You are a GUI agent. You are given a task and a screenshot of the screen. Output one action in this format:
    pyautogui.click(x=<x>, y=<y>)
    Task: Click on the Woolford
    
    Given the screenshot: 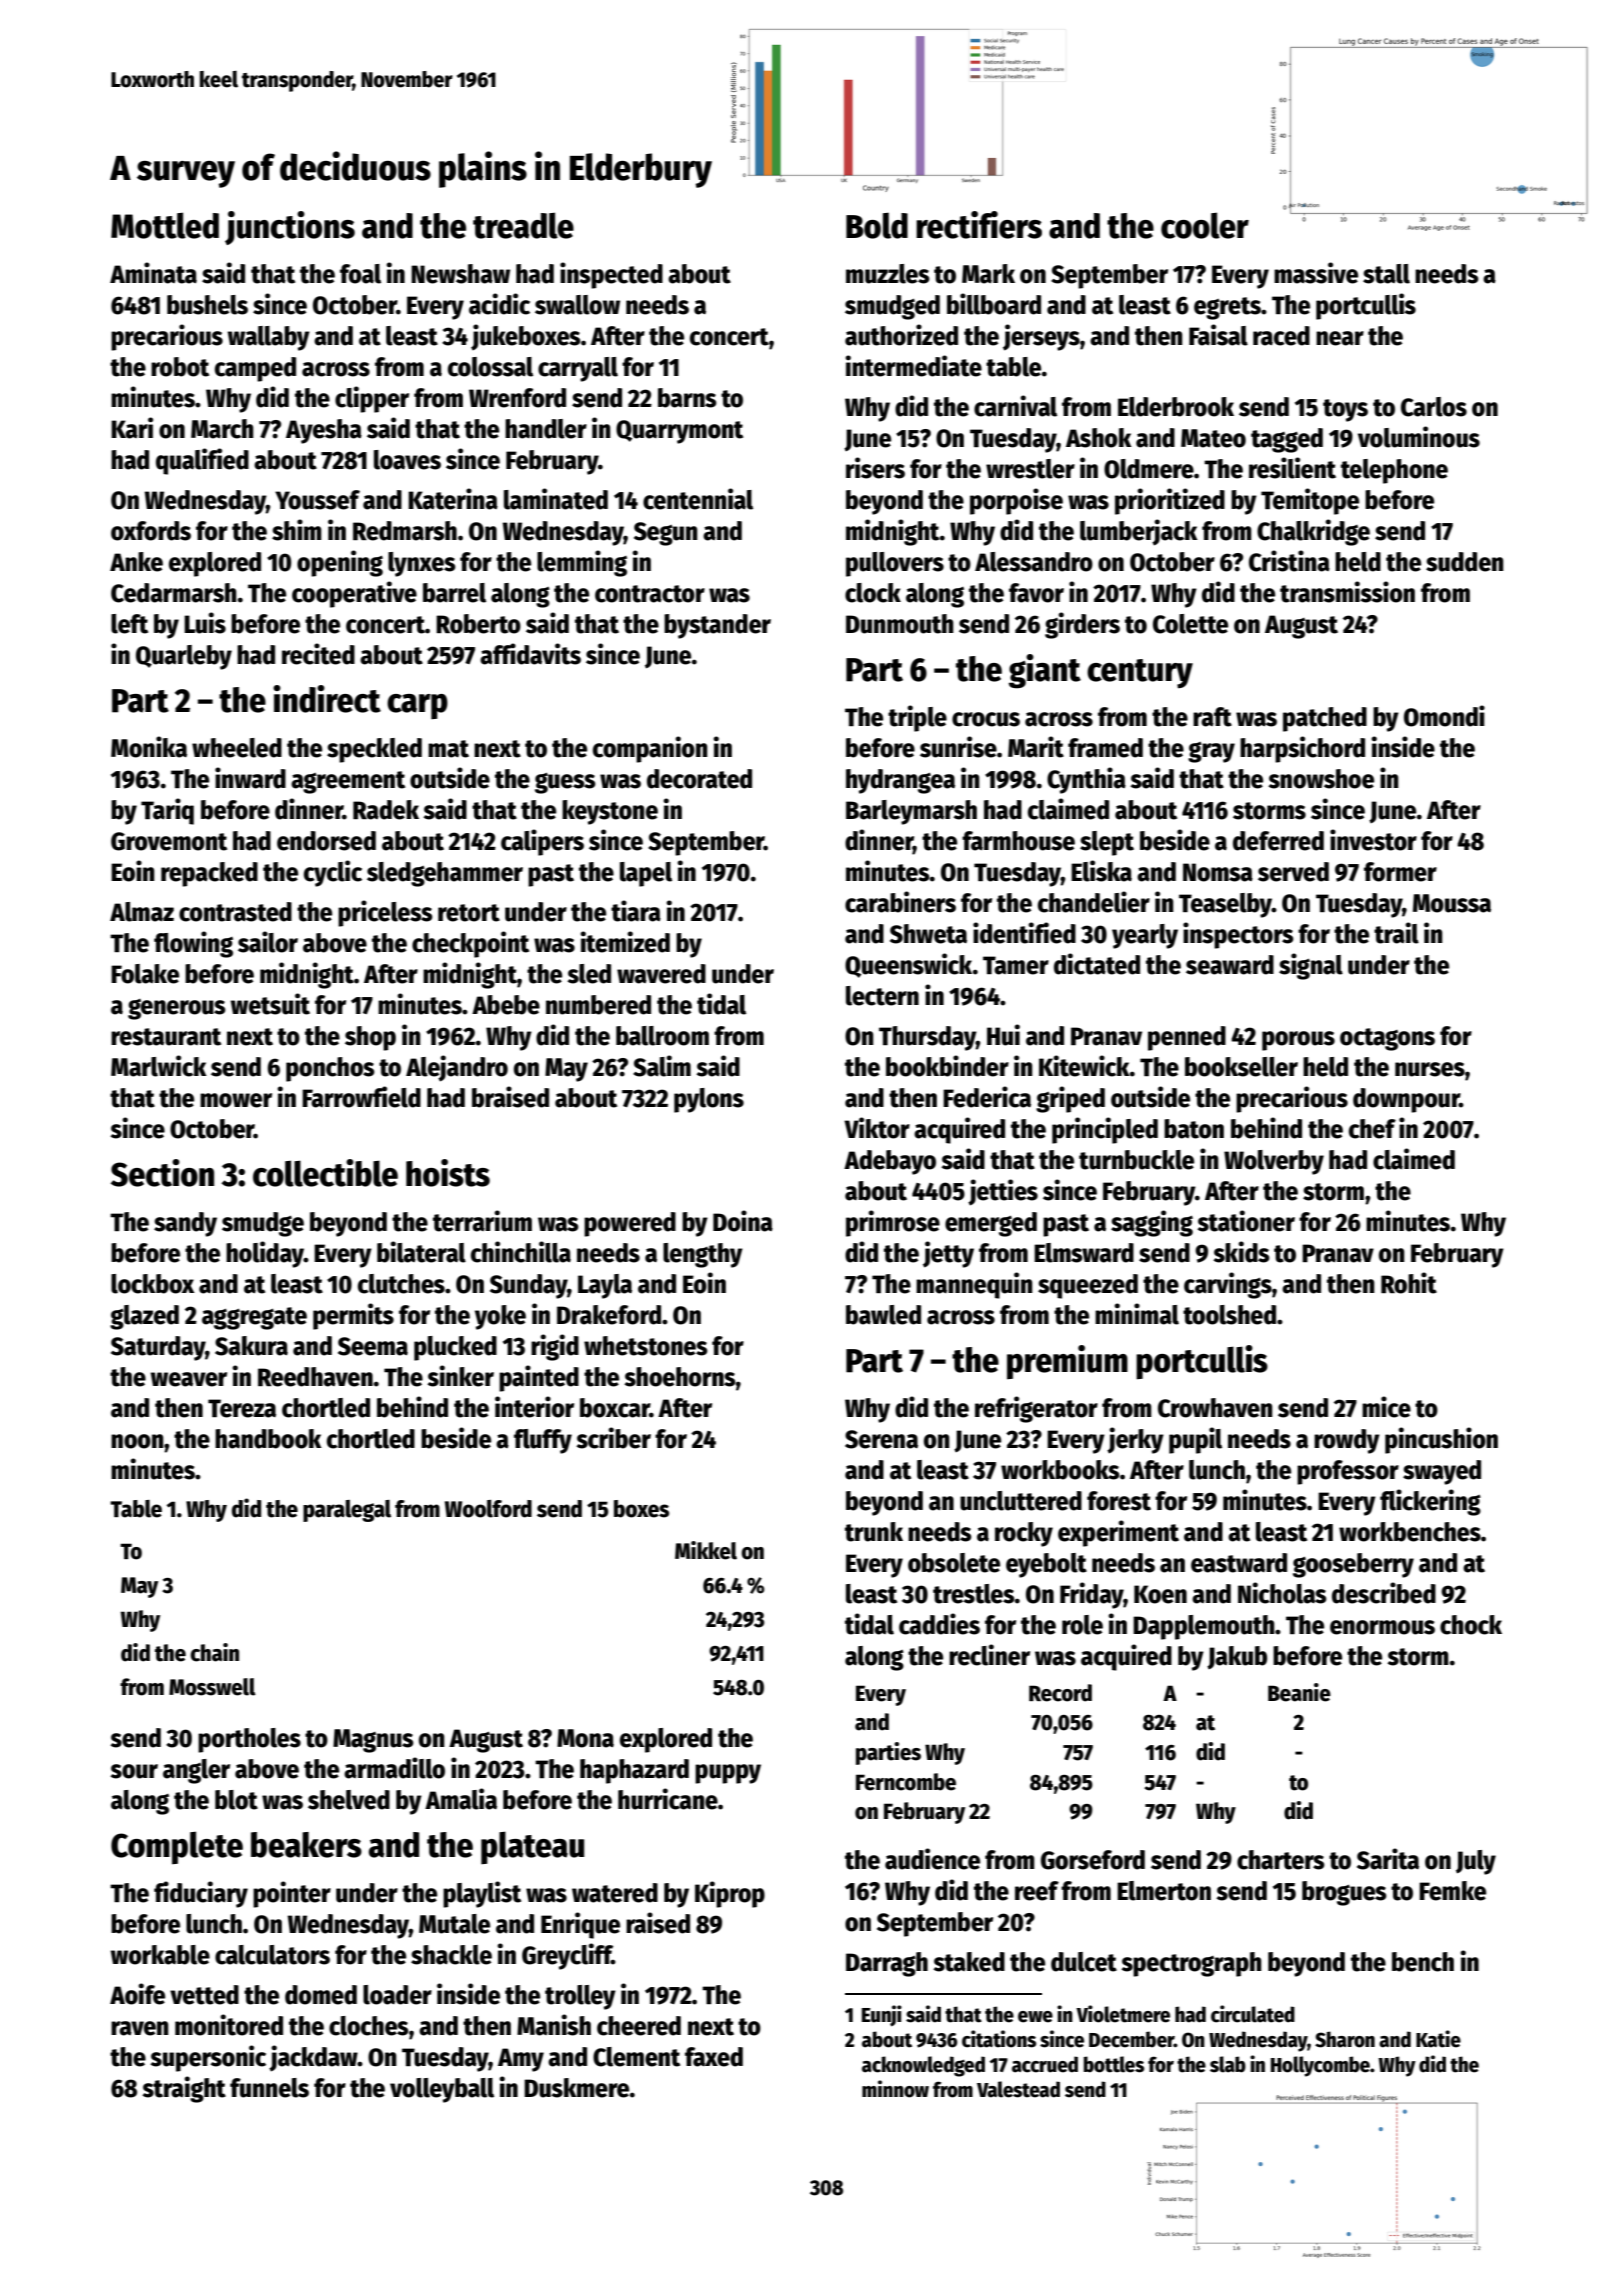 What is the action you would take?
    pyautogui.click(x=488, y=1509)
